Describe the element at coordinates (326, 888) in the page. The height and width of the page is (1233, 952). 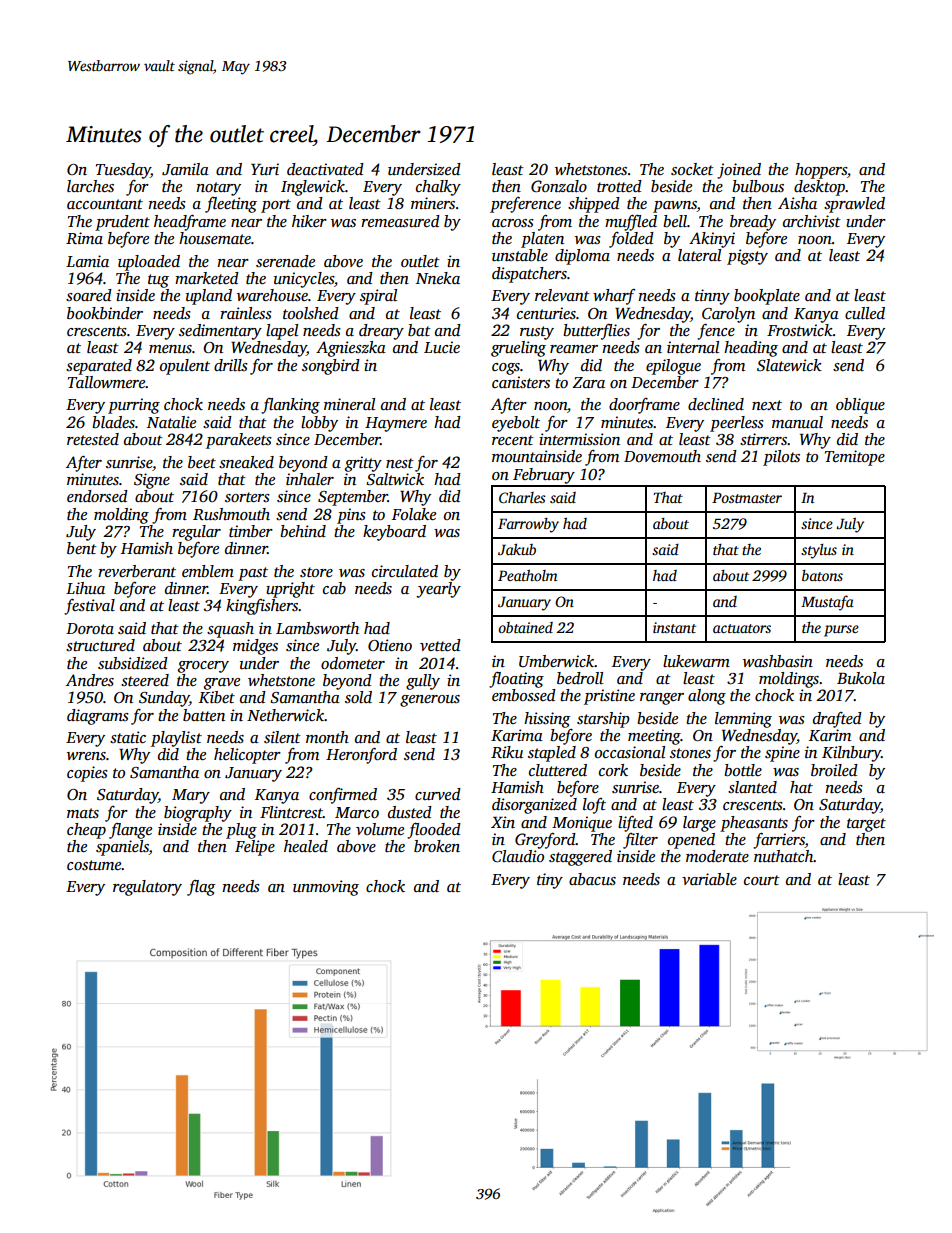
I see `unmoving` at that location.
